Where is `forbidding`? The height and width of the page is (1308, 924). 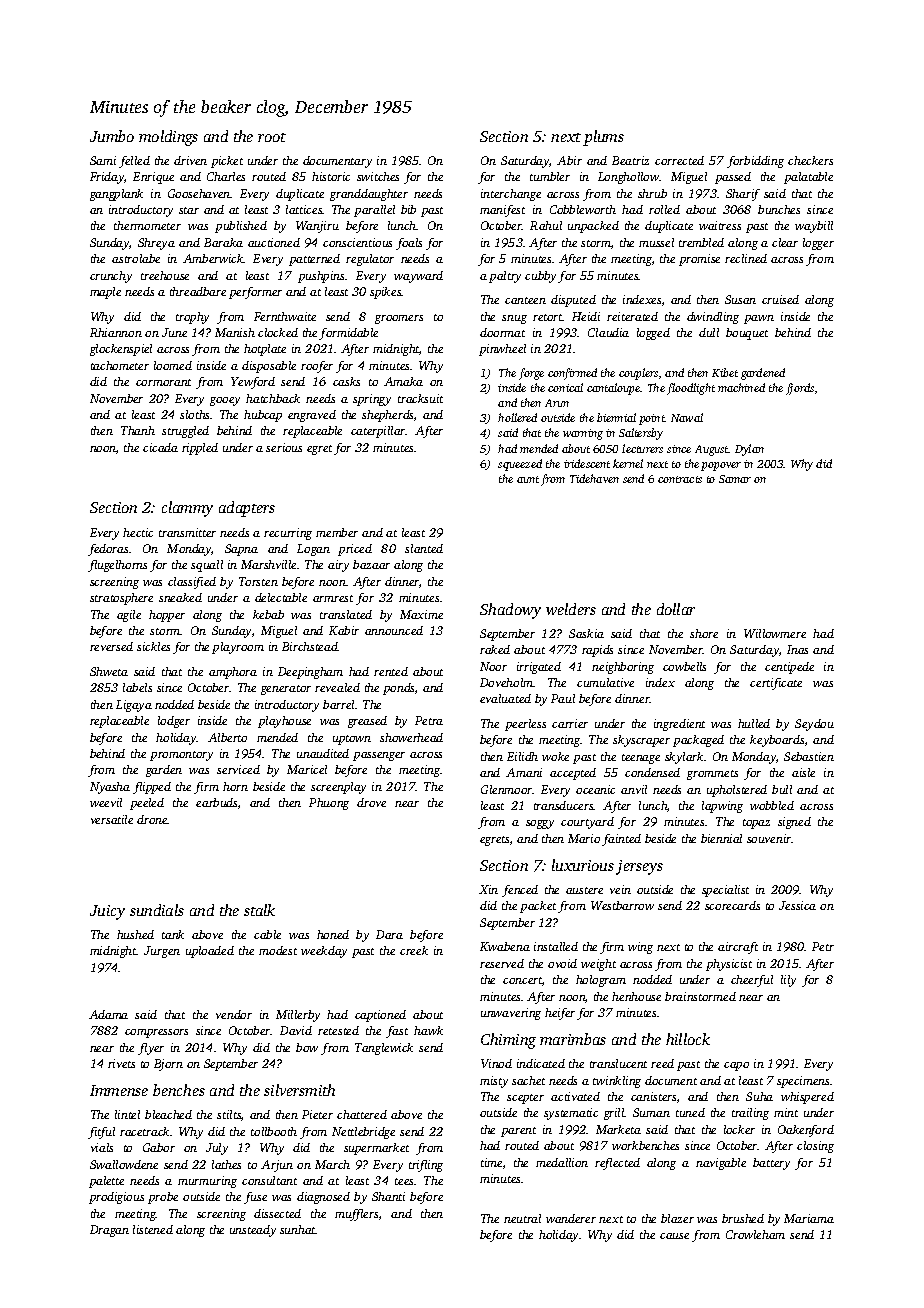 forbidding is located at coordinates (755, 162).
